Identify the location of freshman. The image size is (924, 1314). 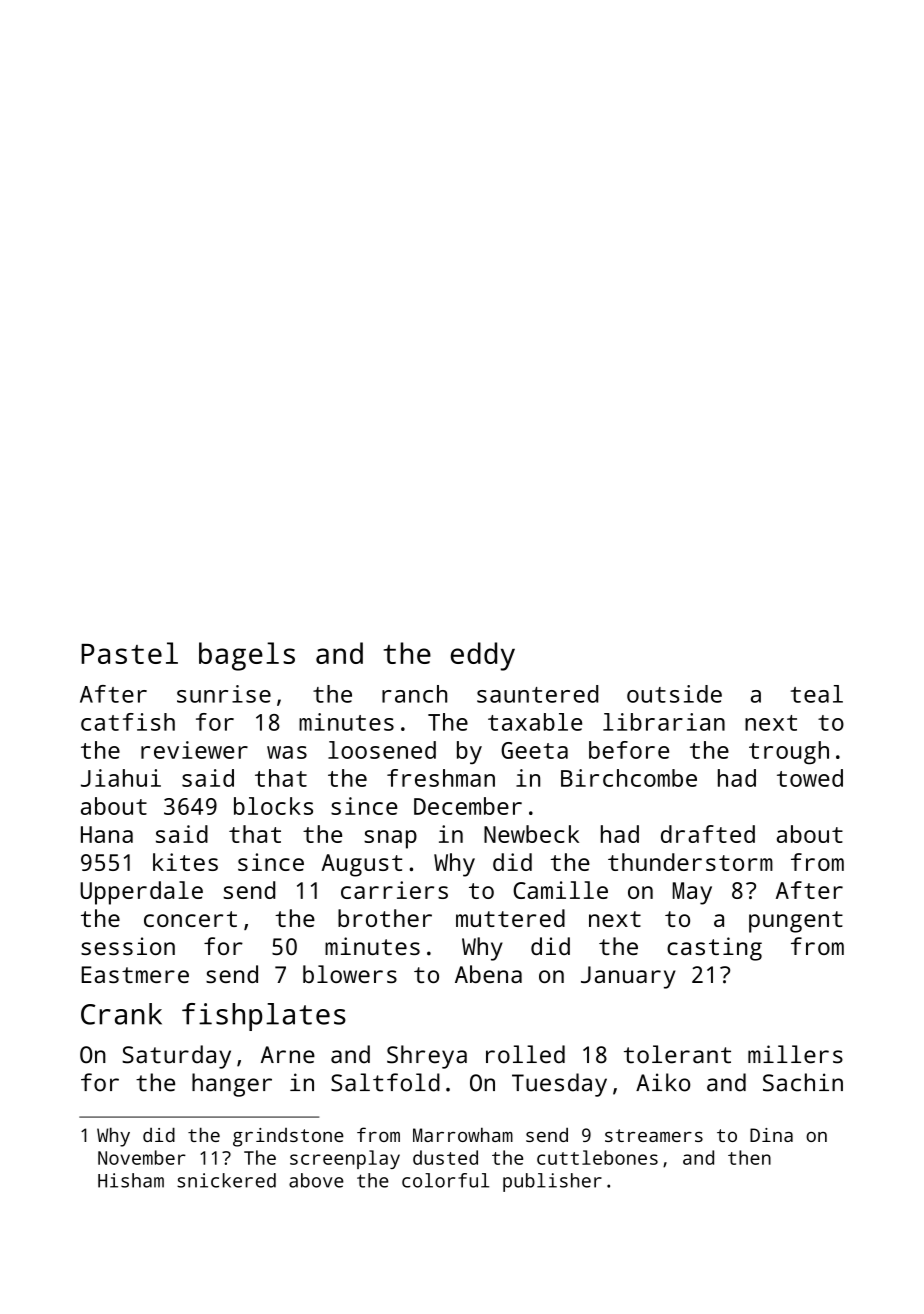
(441, 778).
